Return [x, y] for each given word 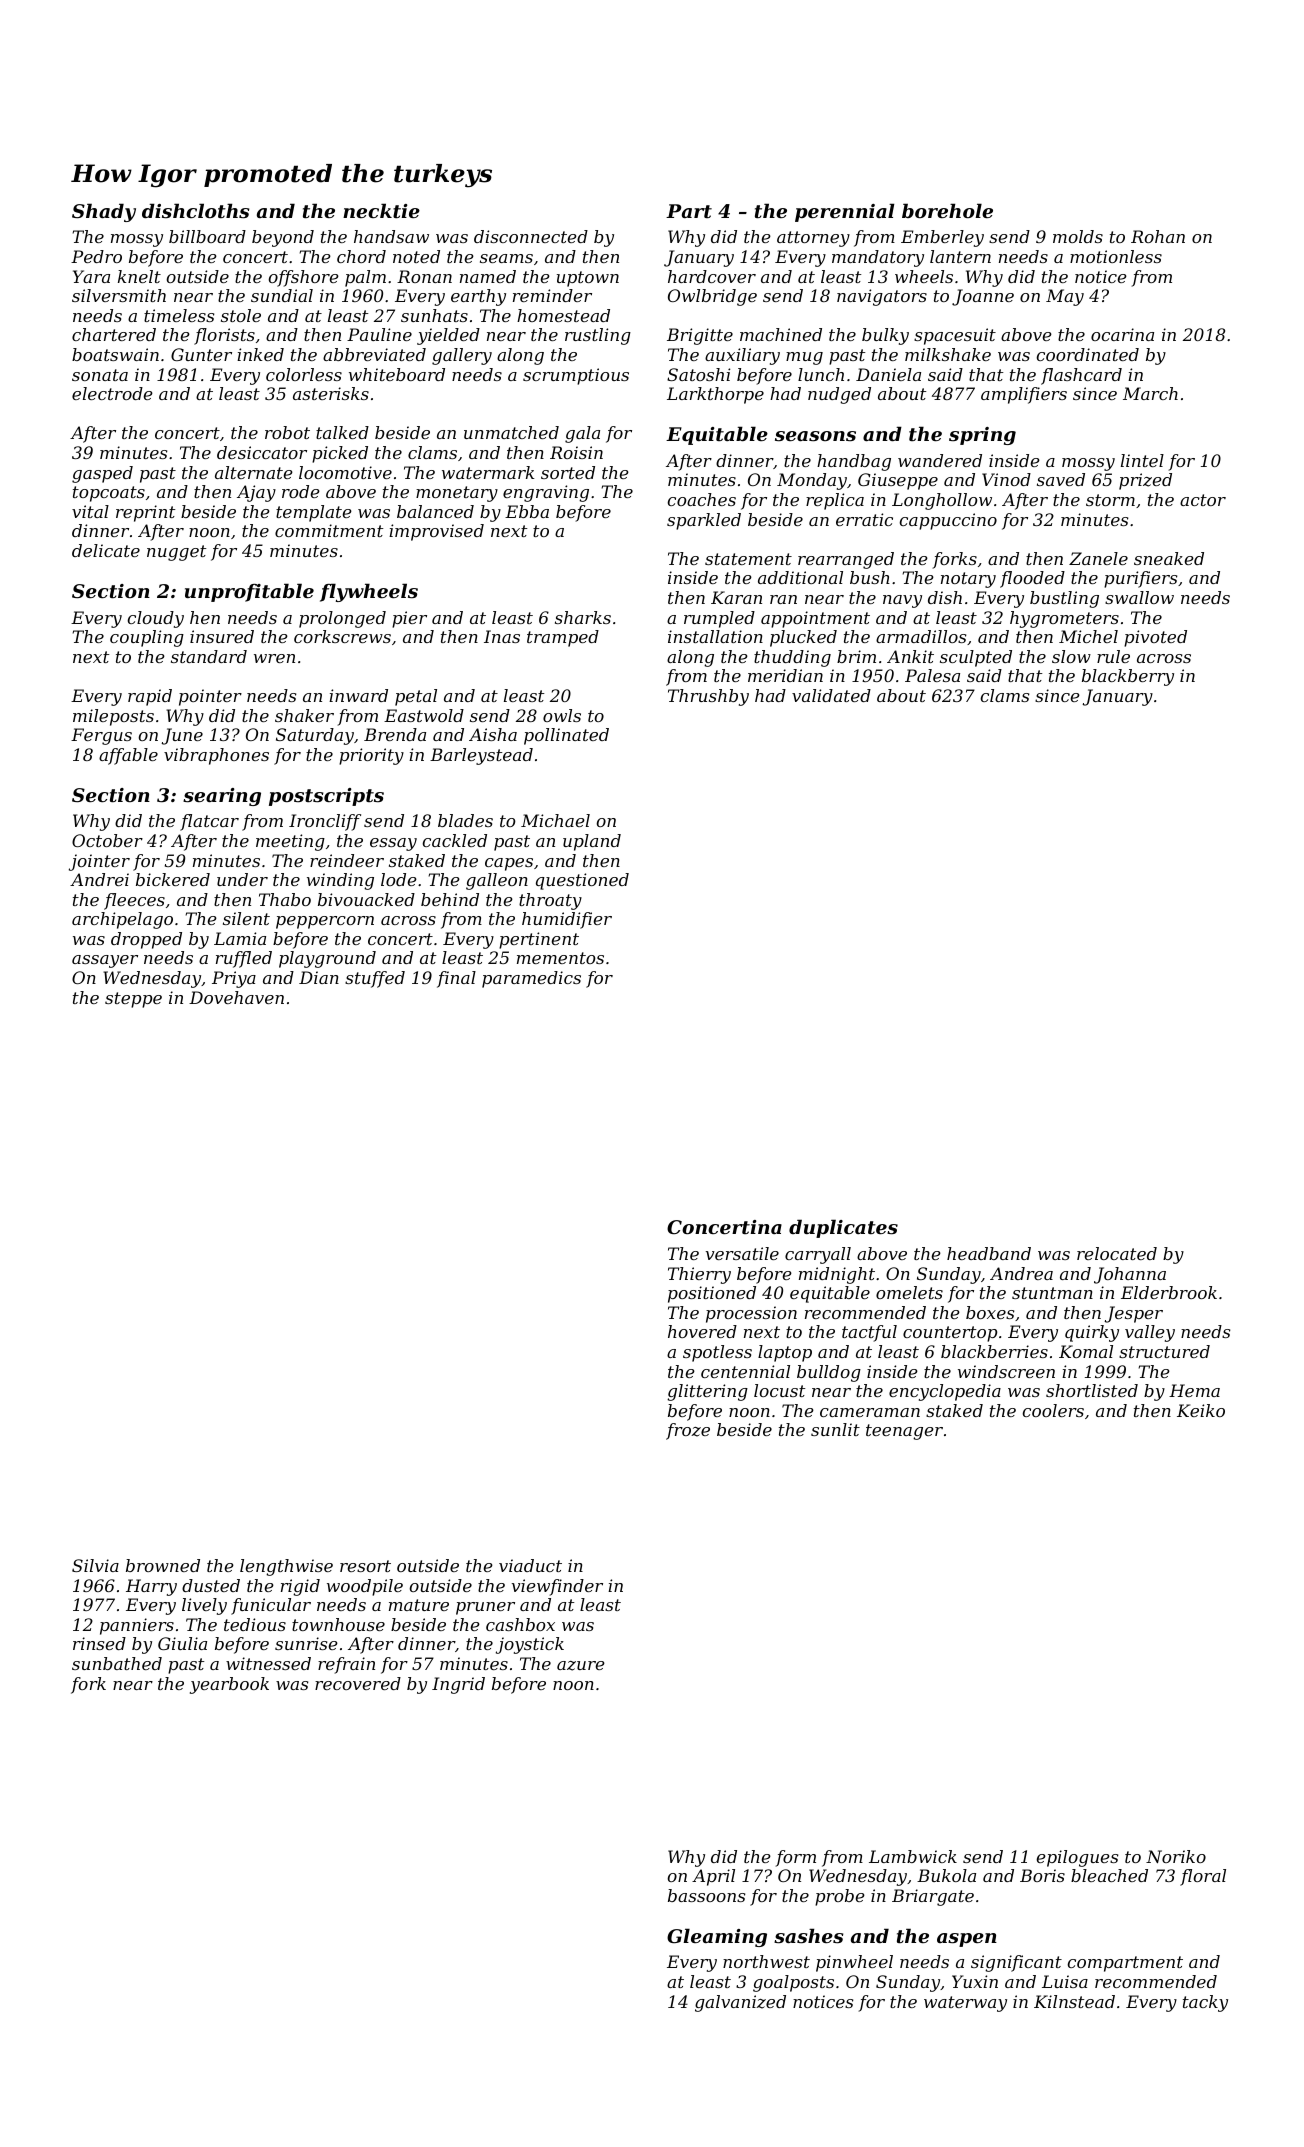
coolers [1053, 1410]
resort [365, 1566]
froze [688, 1431]
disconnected [531, 236]
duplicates [843, 1228]
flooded [1032, 579]
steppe [133, 1000]
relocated [1117, 1253]
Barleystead [481, 756]
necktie [381, 211]
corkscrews [342, 636]
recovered [358, 1683]
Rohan [1158, 236]
